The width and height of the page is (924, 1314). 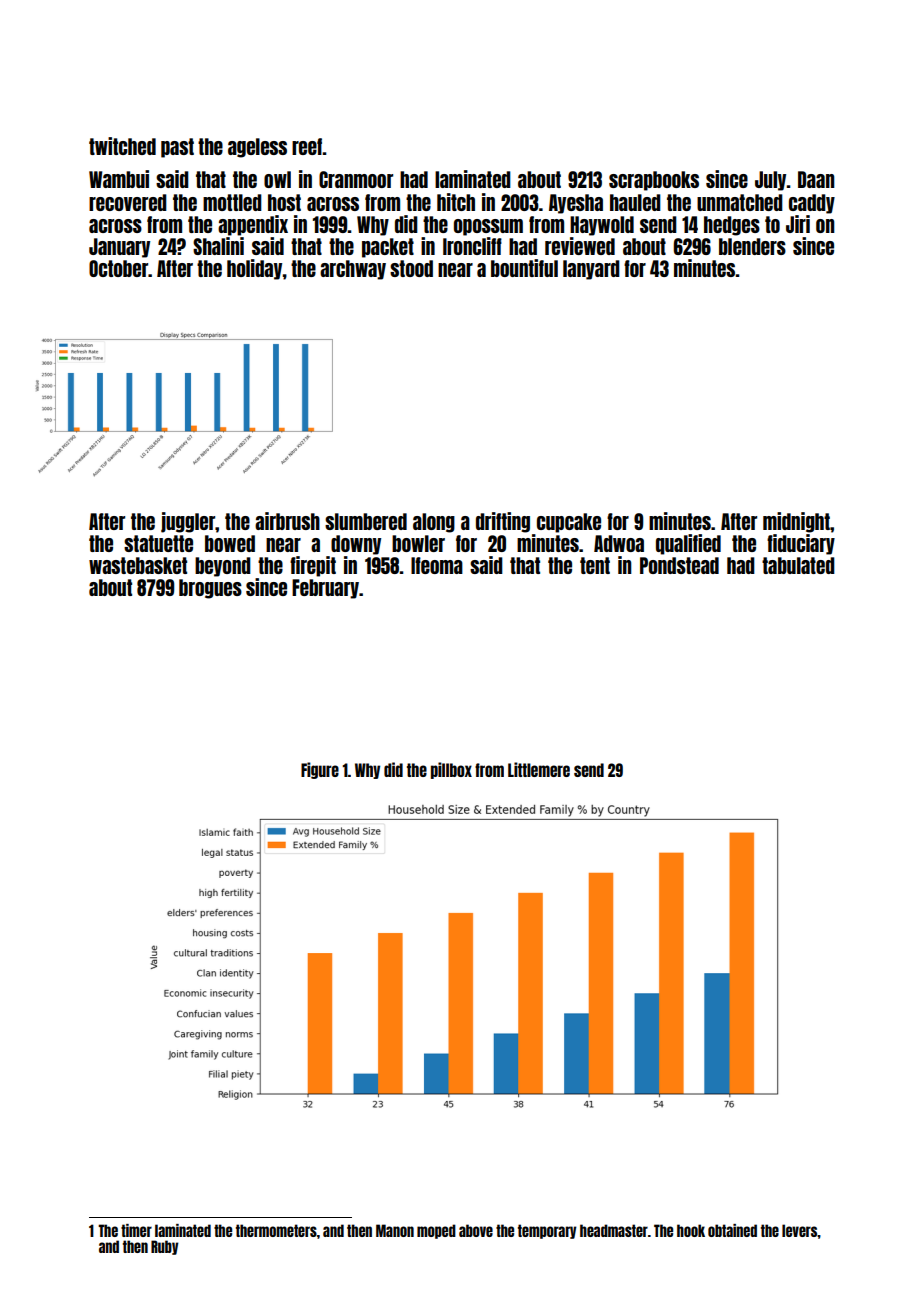 I want to click on recovered, so click(x=128, y=202).
